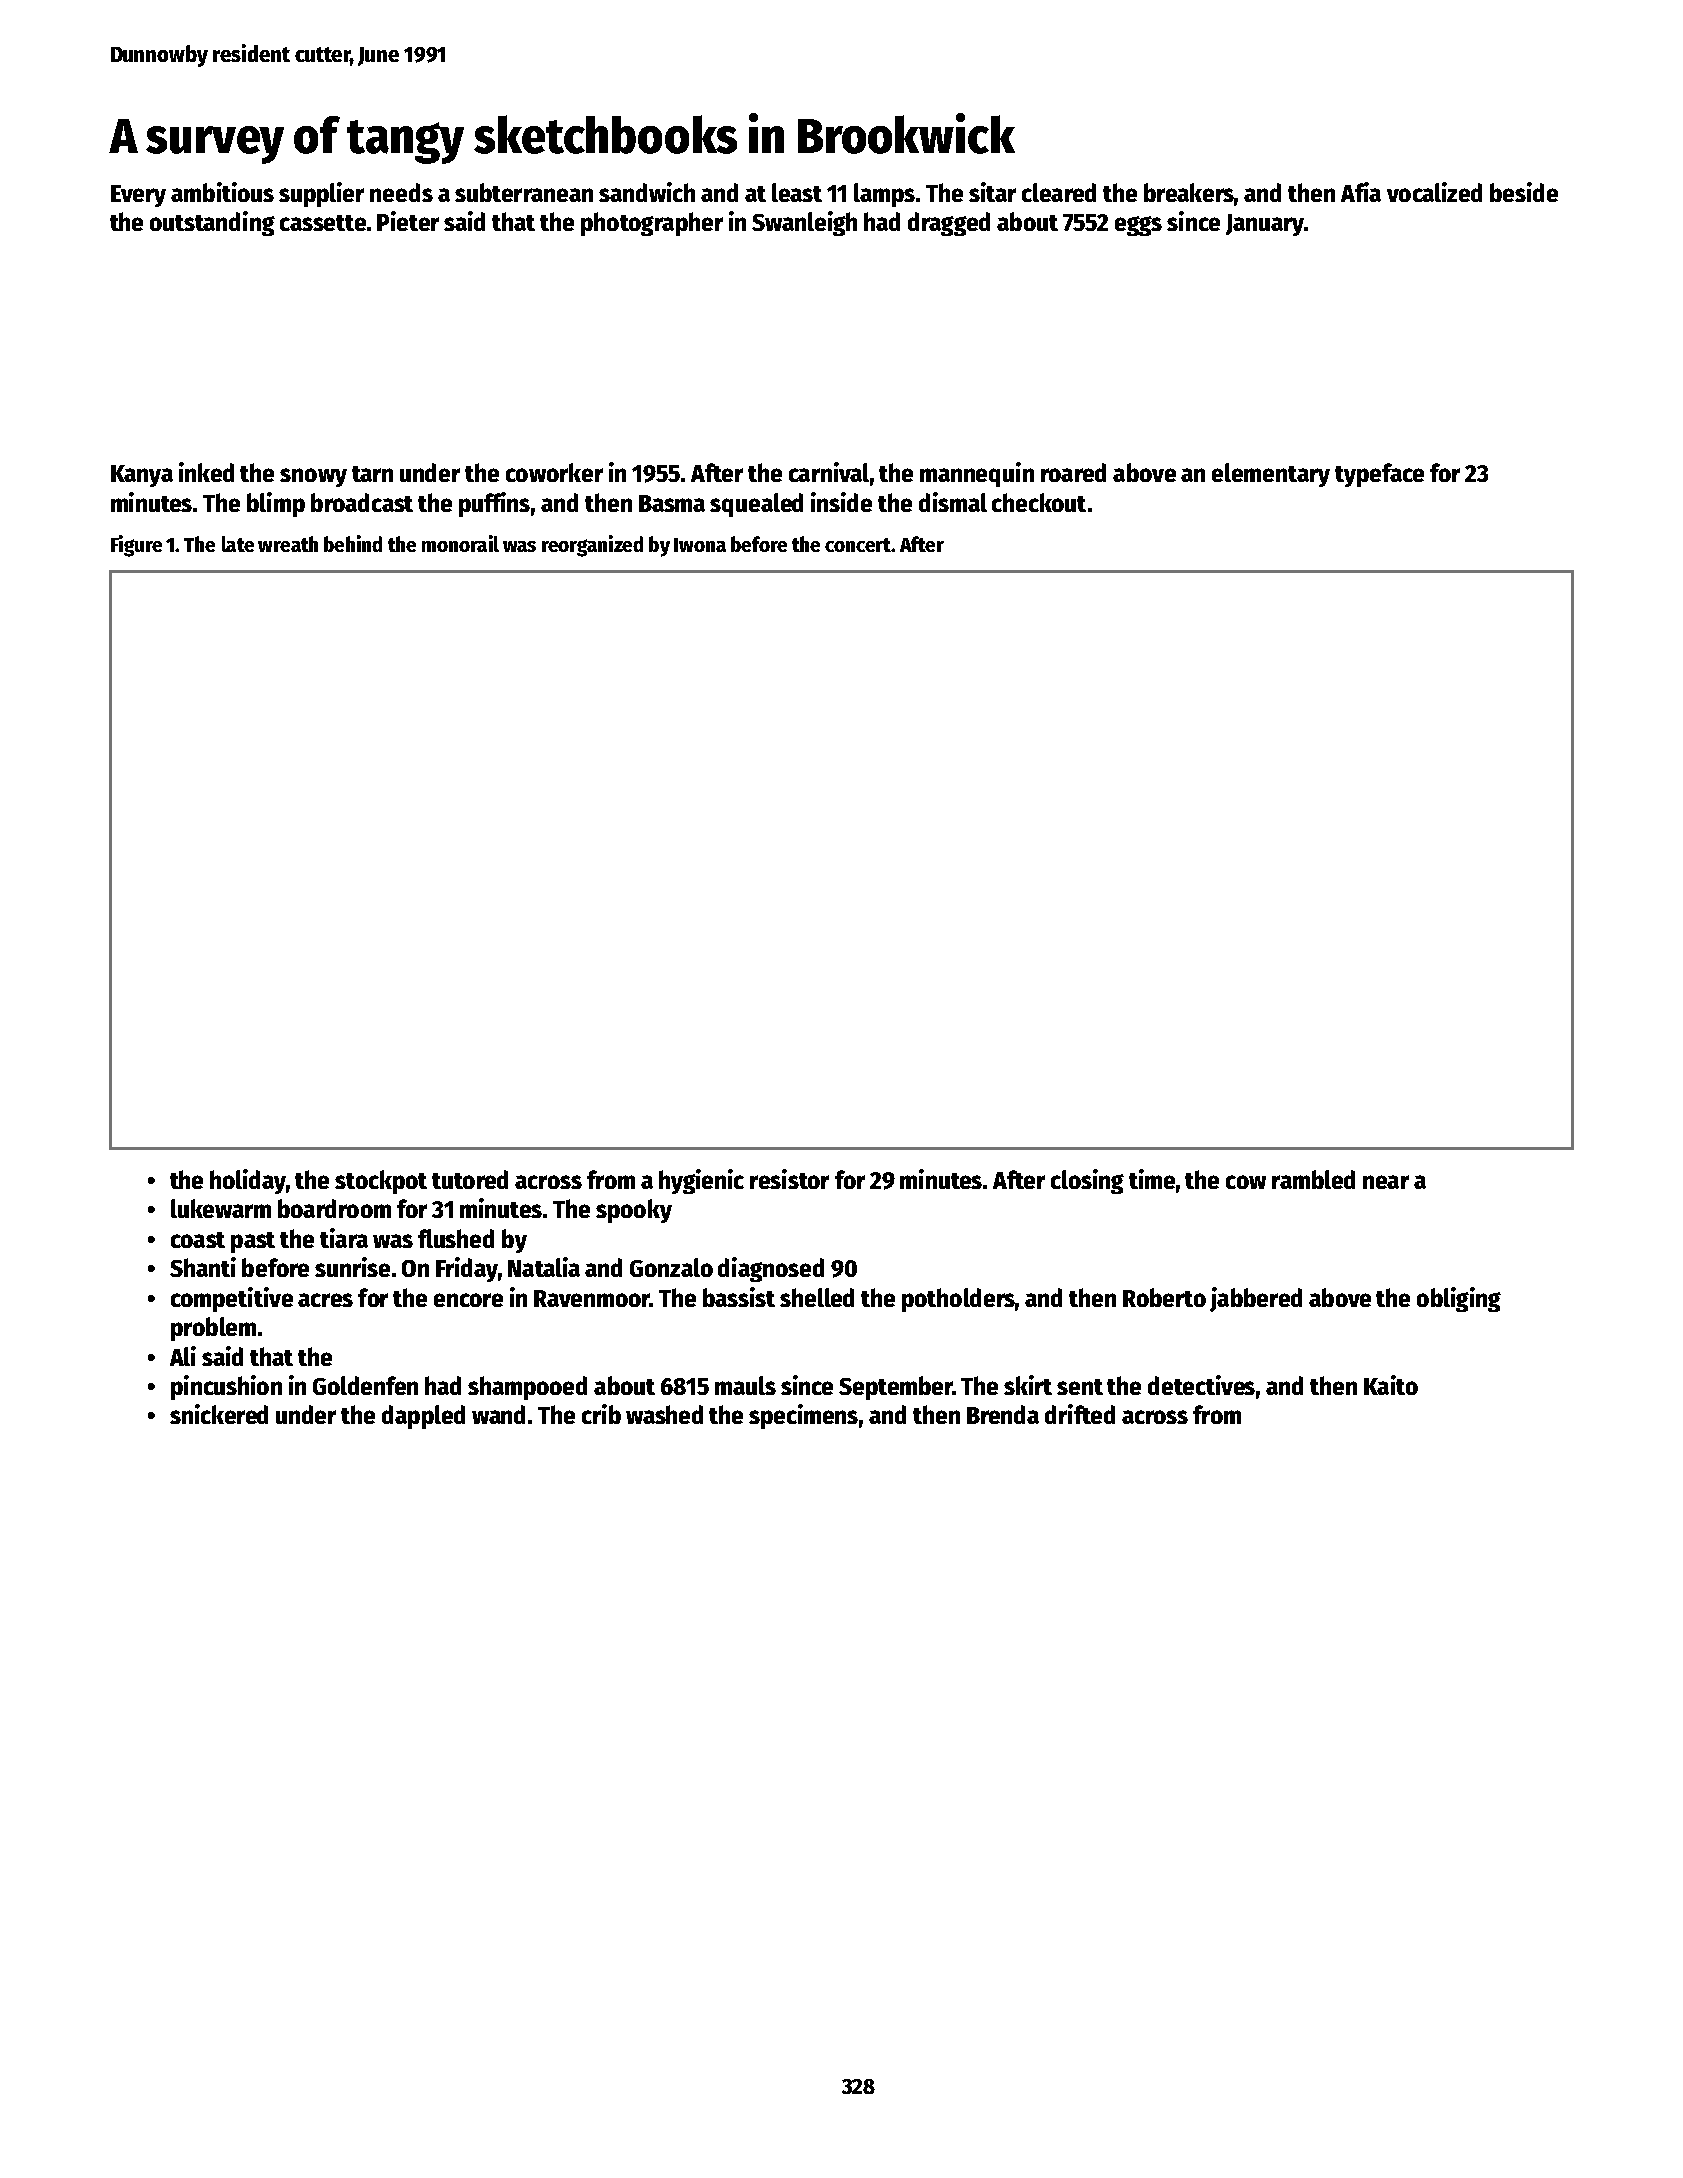 Image resolution: width=1683 pixels, height=2178 pixels. I want to click on concert, so click(858, 545).
